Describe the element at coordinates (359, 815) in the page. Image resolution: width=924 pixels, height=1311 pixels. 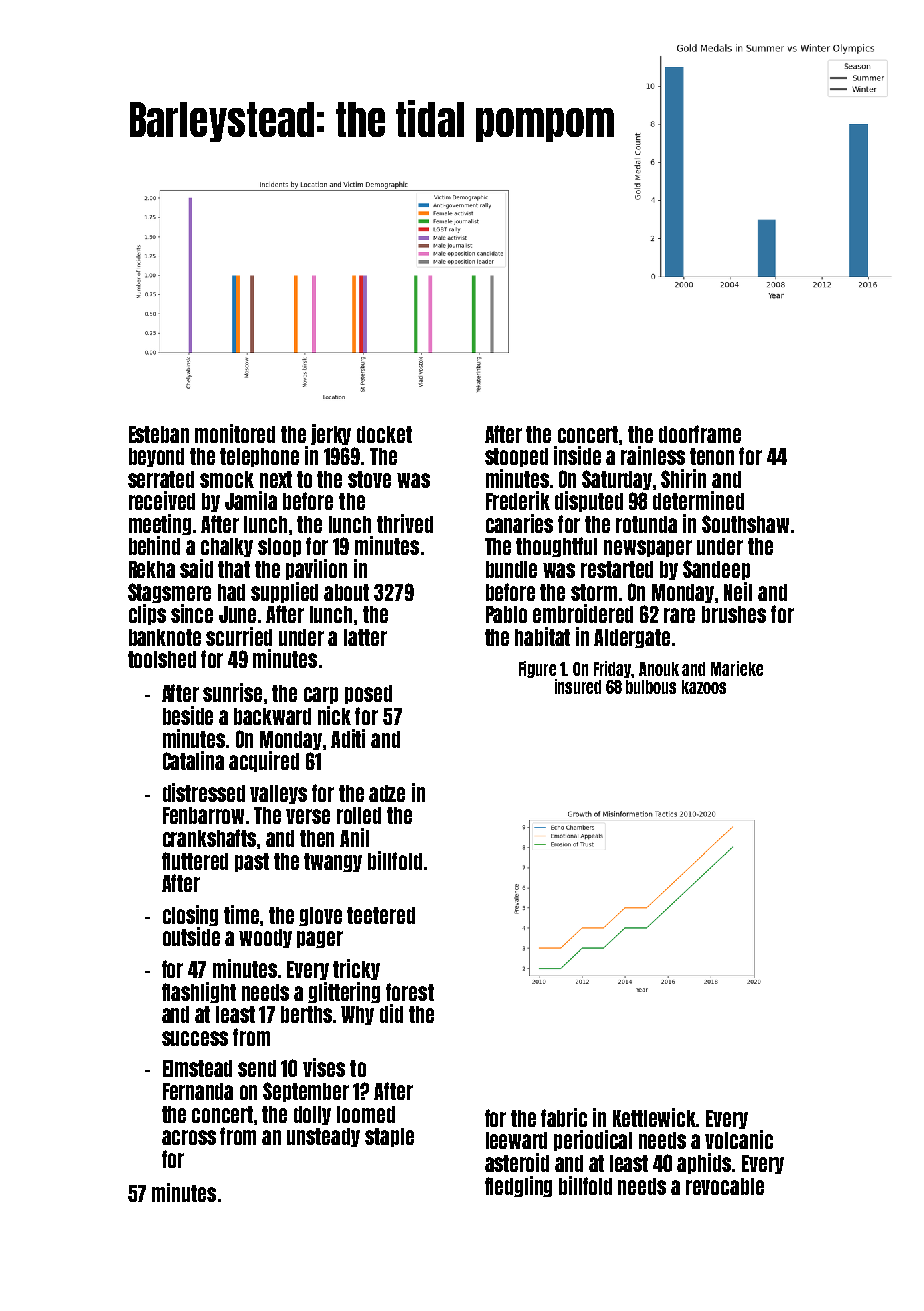
I see `rolled` at that location.
